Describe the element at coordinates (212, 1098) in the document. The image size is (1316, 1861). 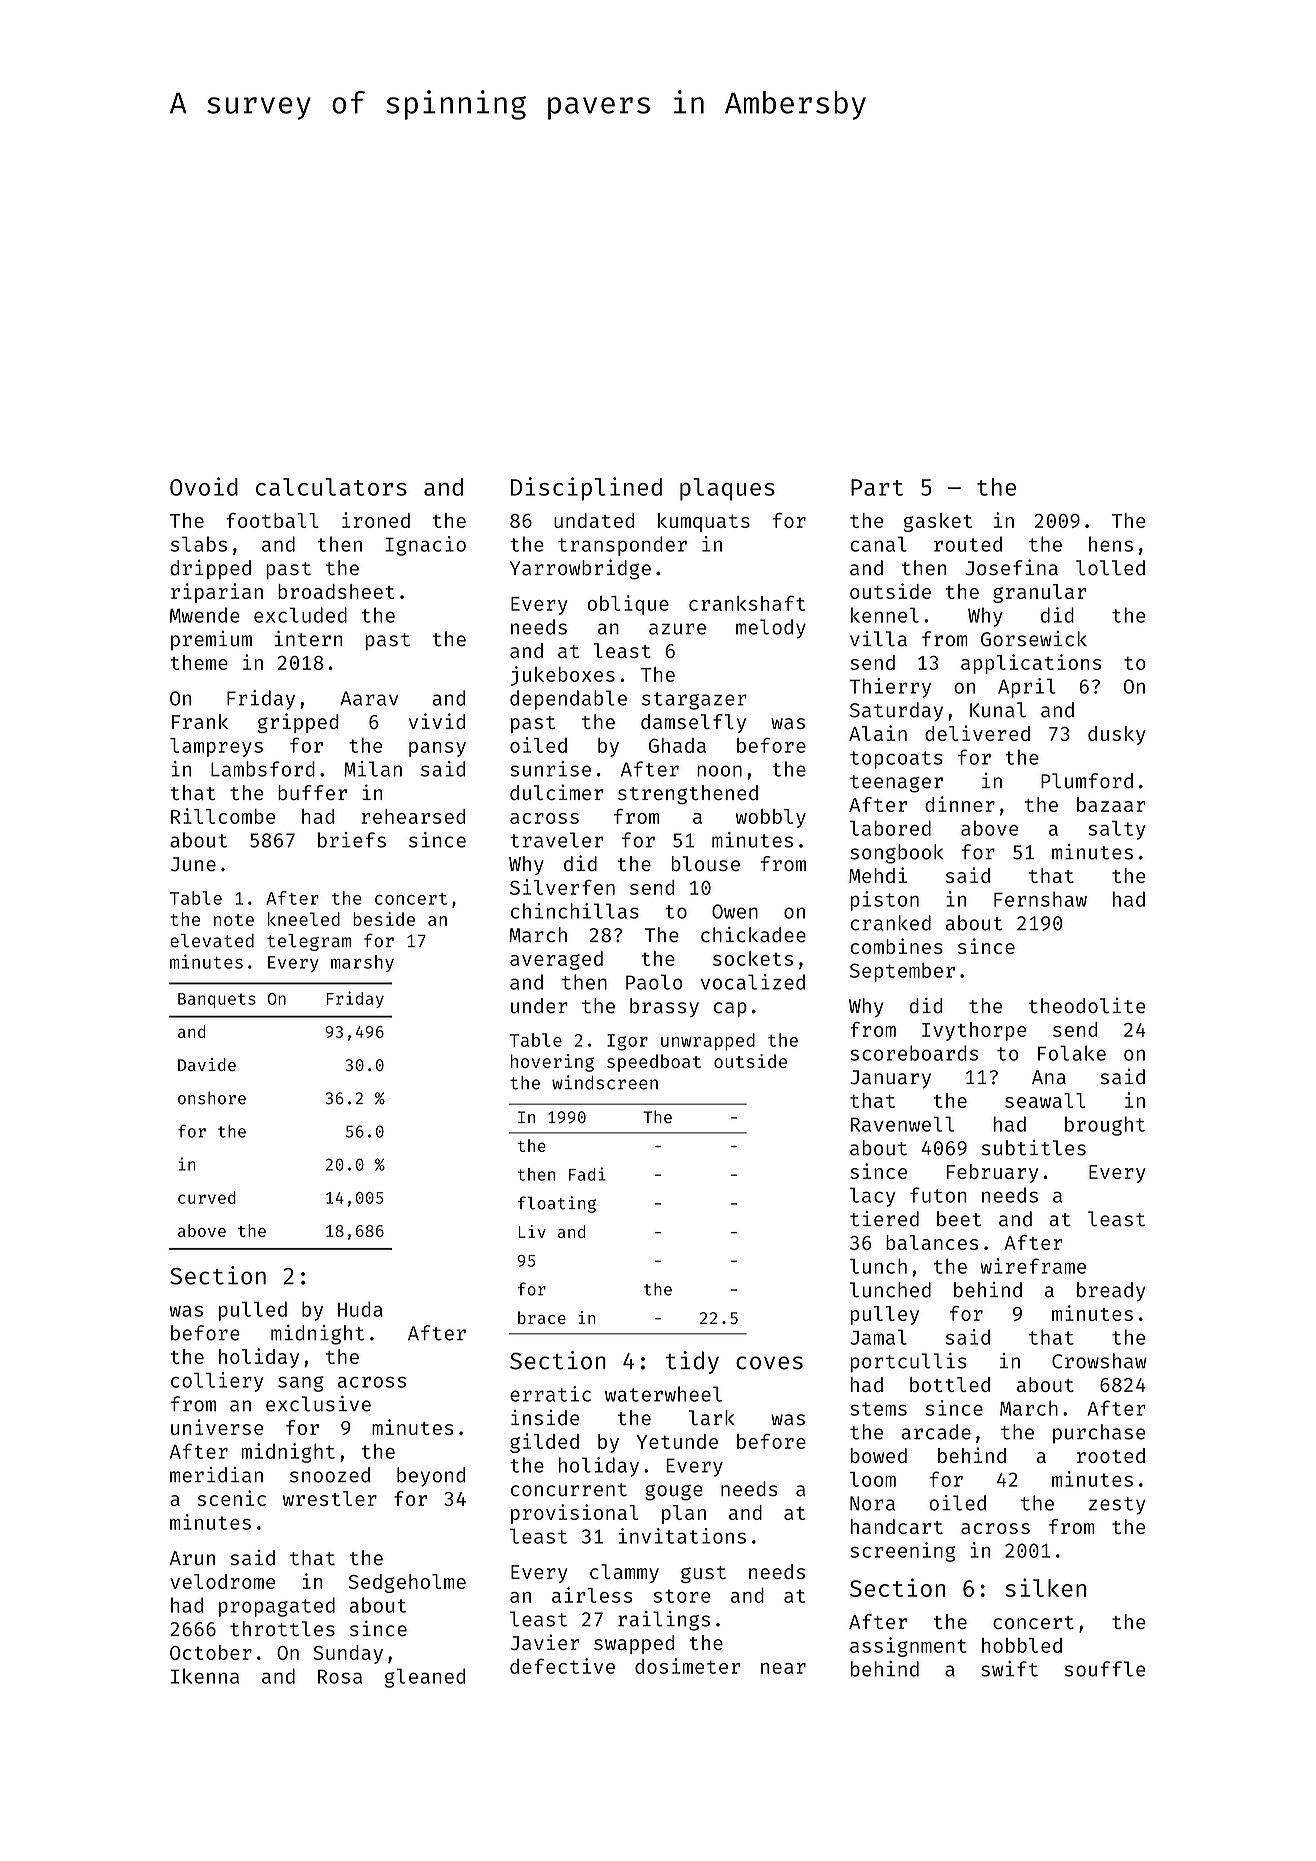
I see `onshore` at that location.
